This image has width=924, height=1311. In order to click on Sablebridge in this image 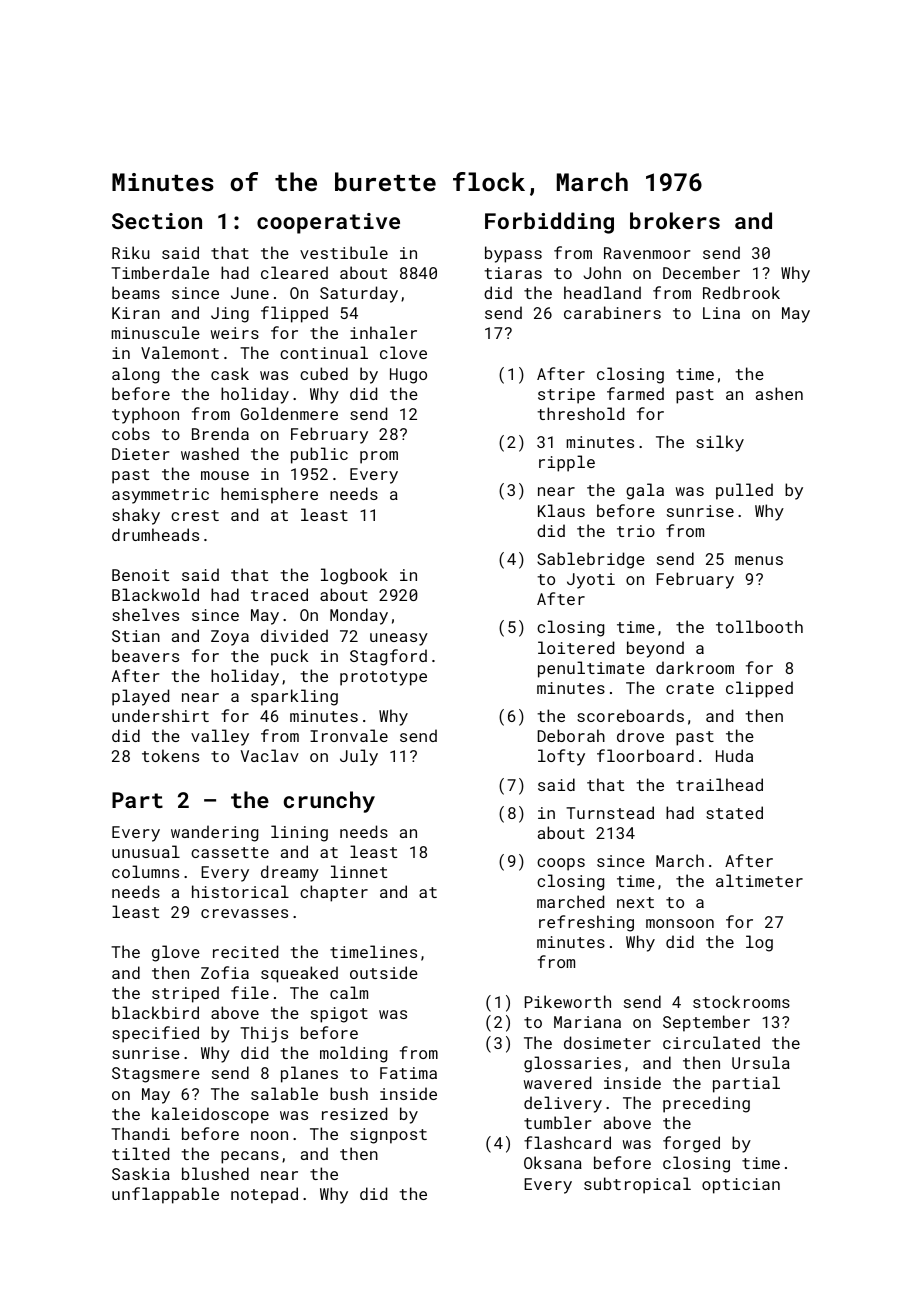, I will do `click(591, 560)`.
